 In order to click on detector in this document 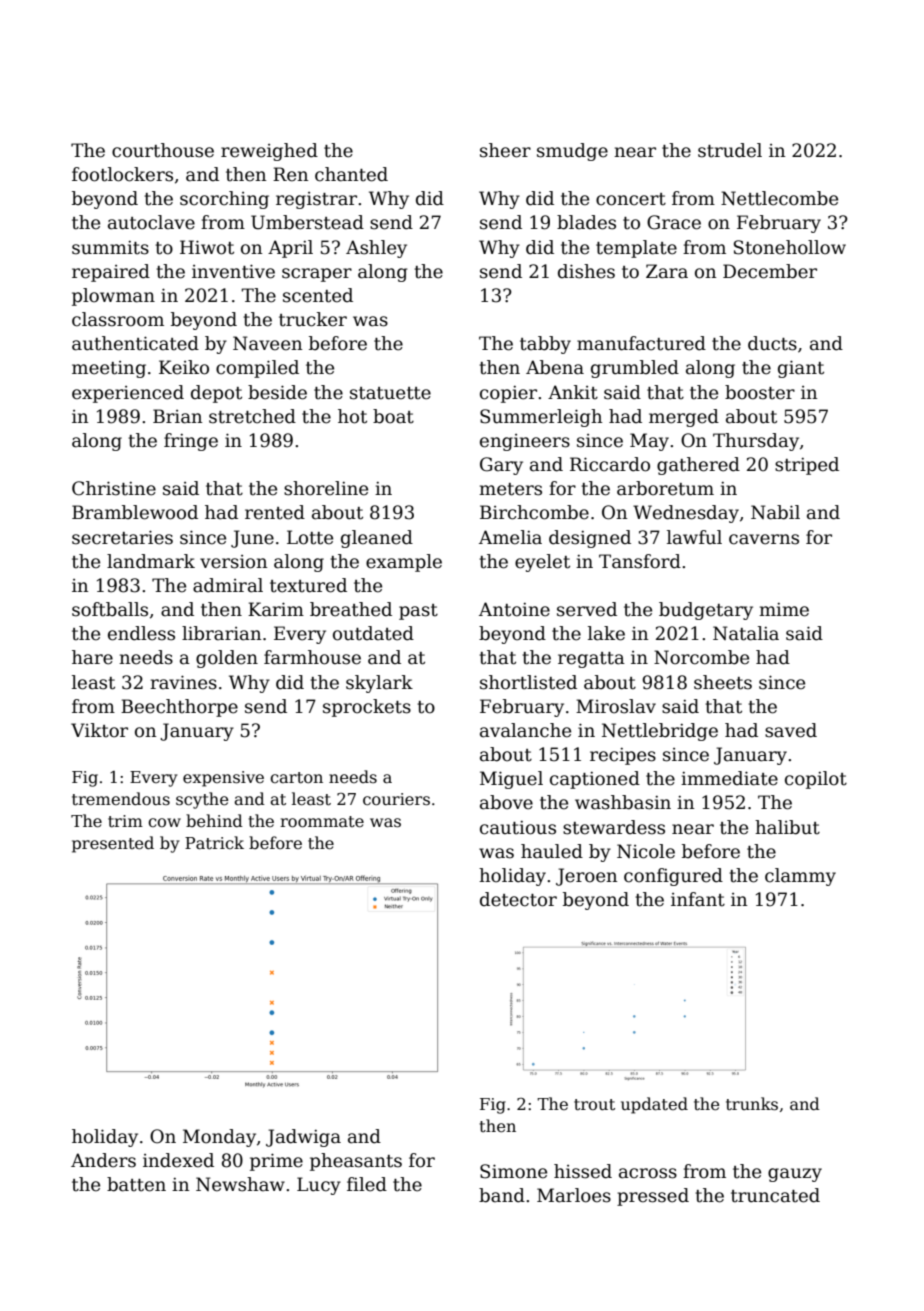, I will do `click(518, 899)`.
